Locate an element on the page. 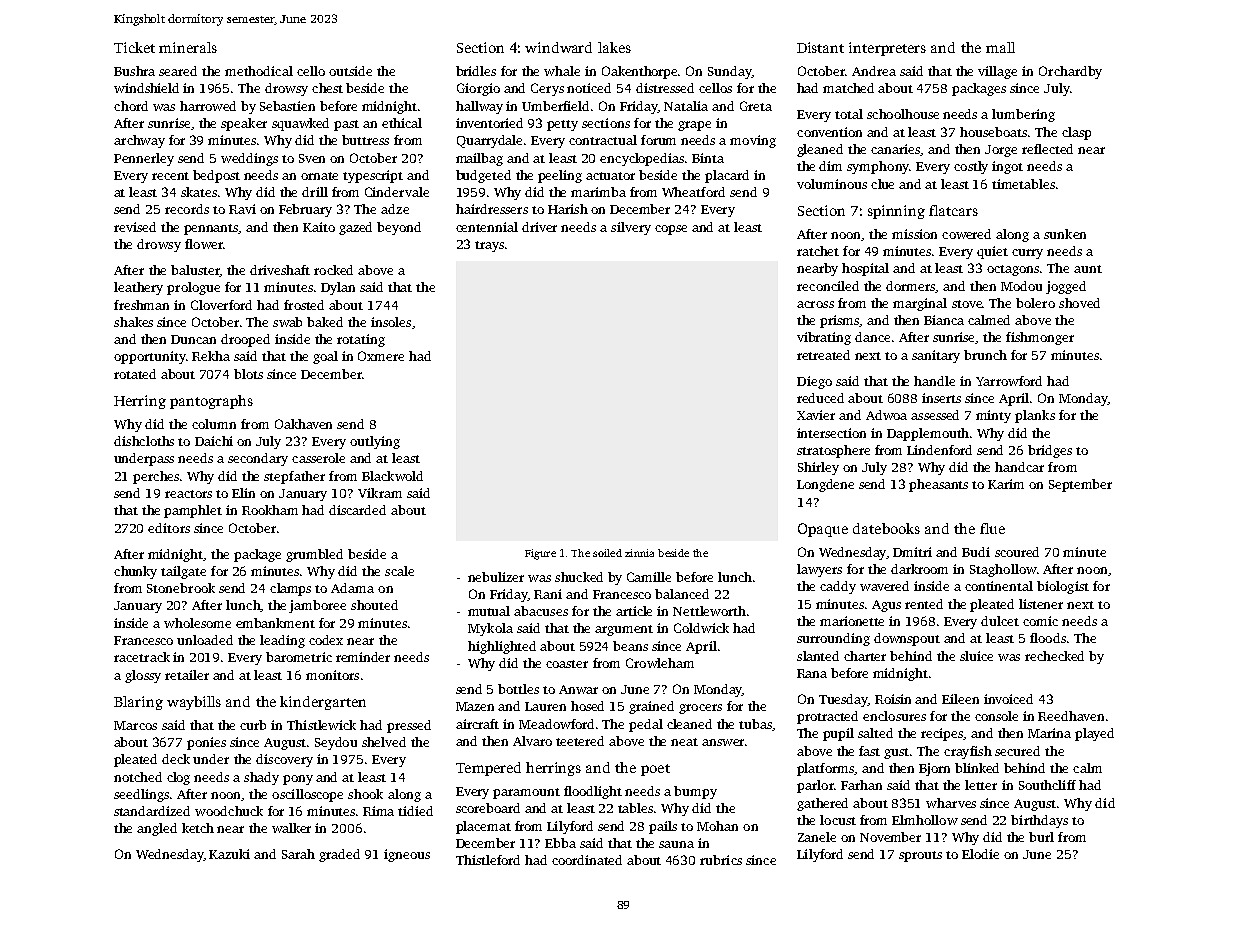  balanced is located at coordinates (682, 594).
